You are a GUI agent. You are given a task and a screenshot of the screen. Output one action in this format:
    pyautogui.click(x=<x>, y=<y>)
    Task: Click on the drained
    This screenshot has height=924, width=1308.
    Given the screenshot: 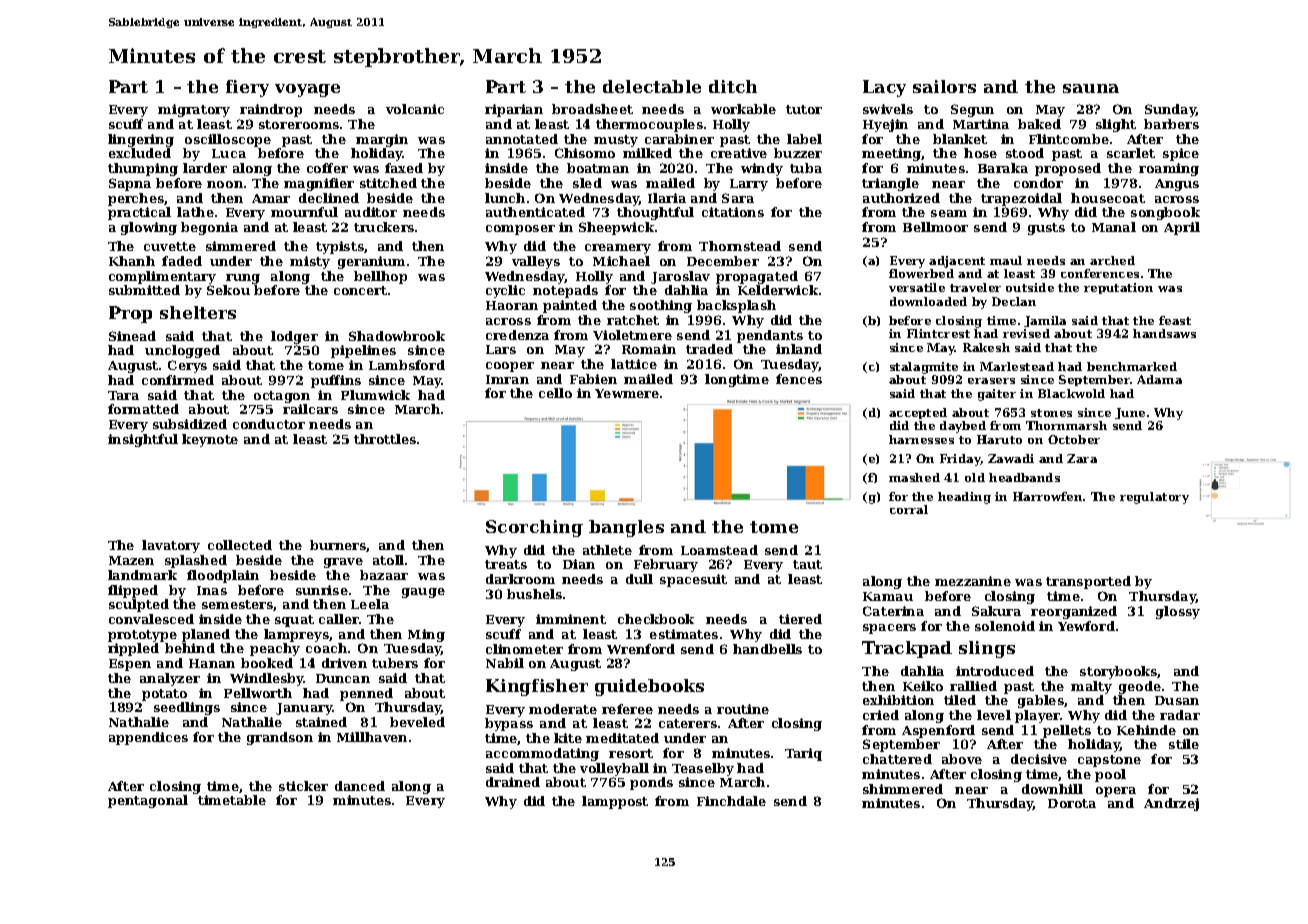 What is the action you would take?
    pyautogui.click(x=513, y=782)
